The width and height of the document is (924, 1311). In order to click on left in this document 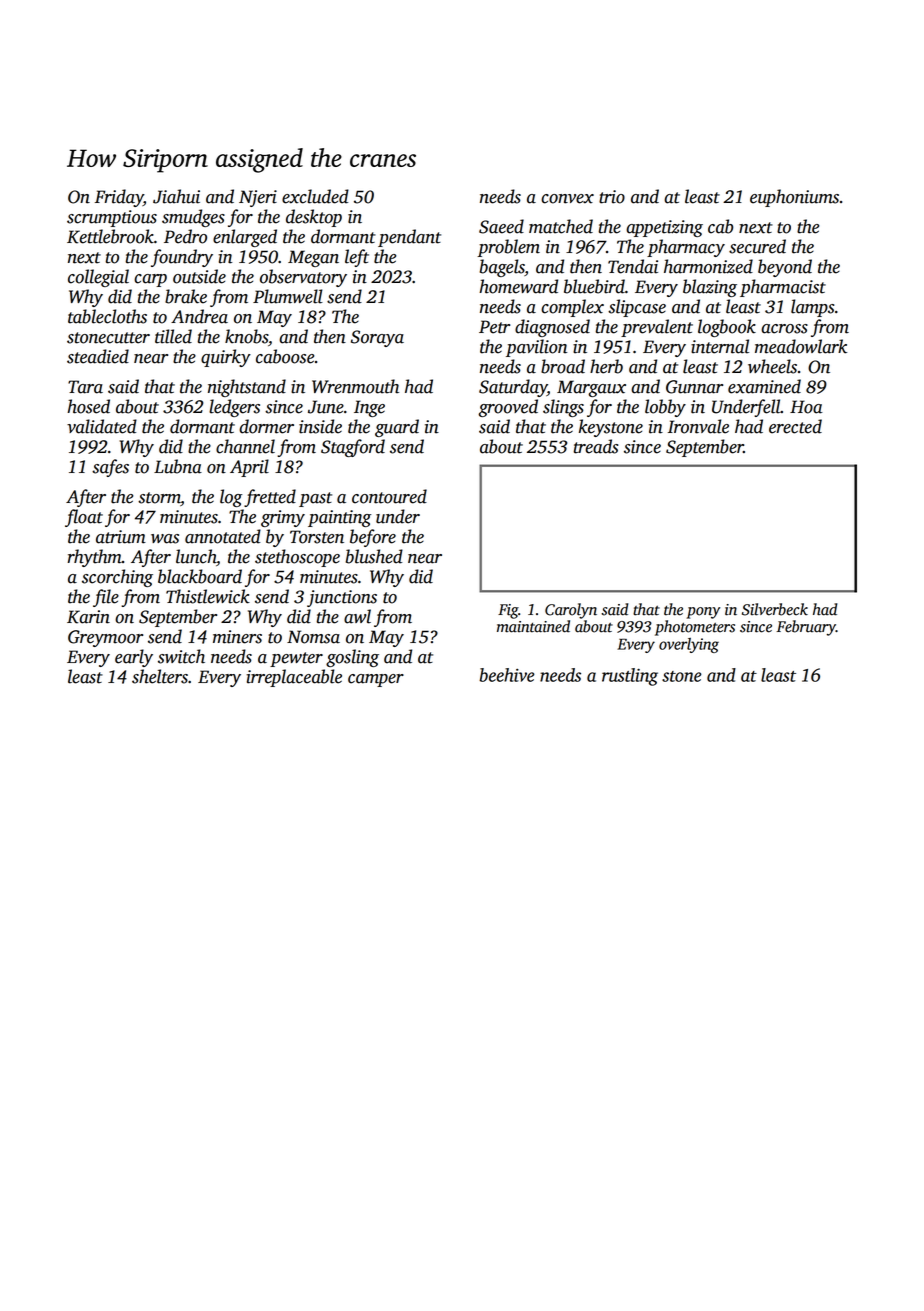, I will do `click(357, 258)`.
